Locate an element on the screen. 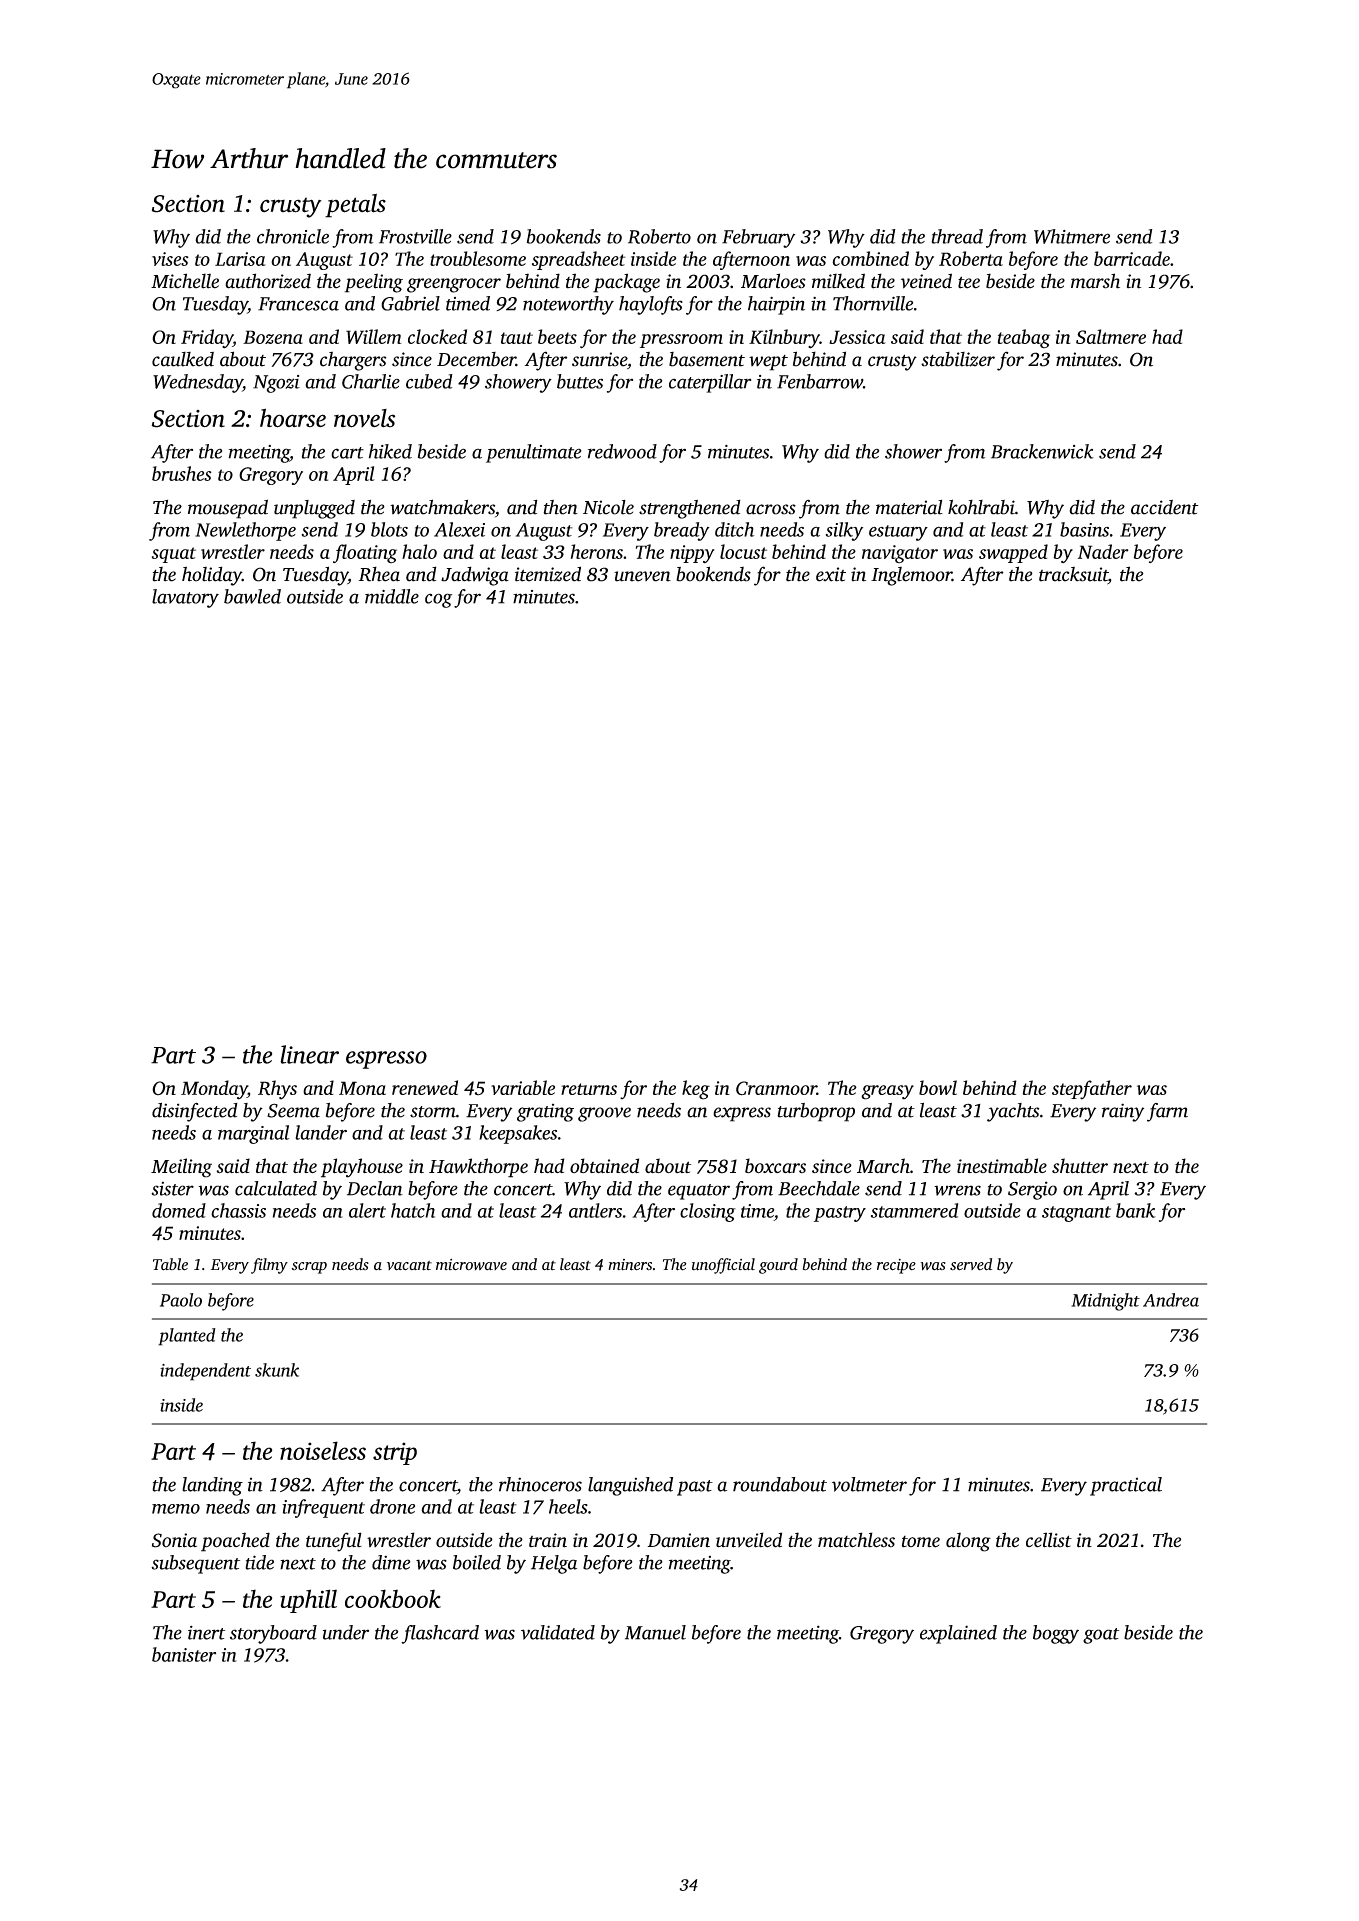 The image size is (1359, 1921). lavatory is located at coordinates (185, 598).
